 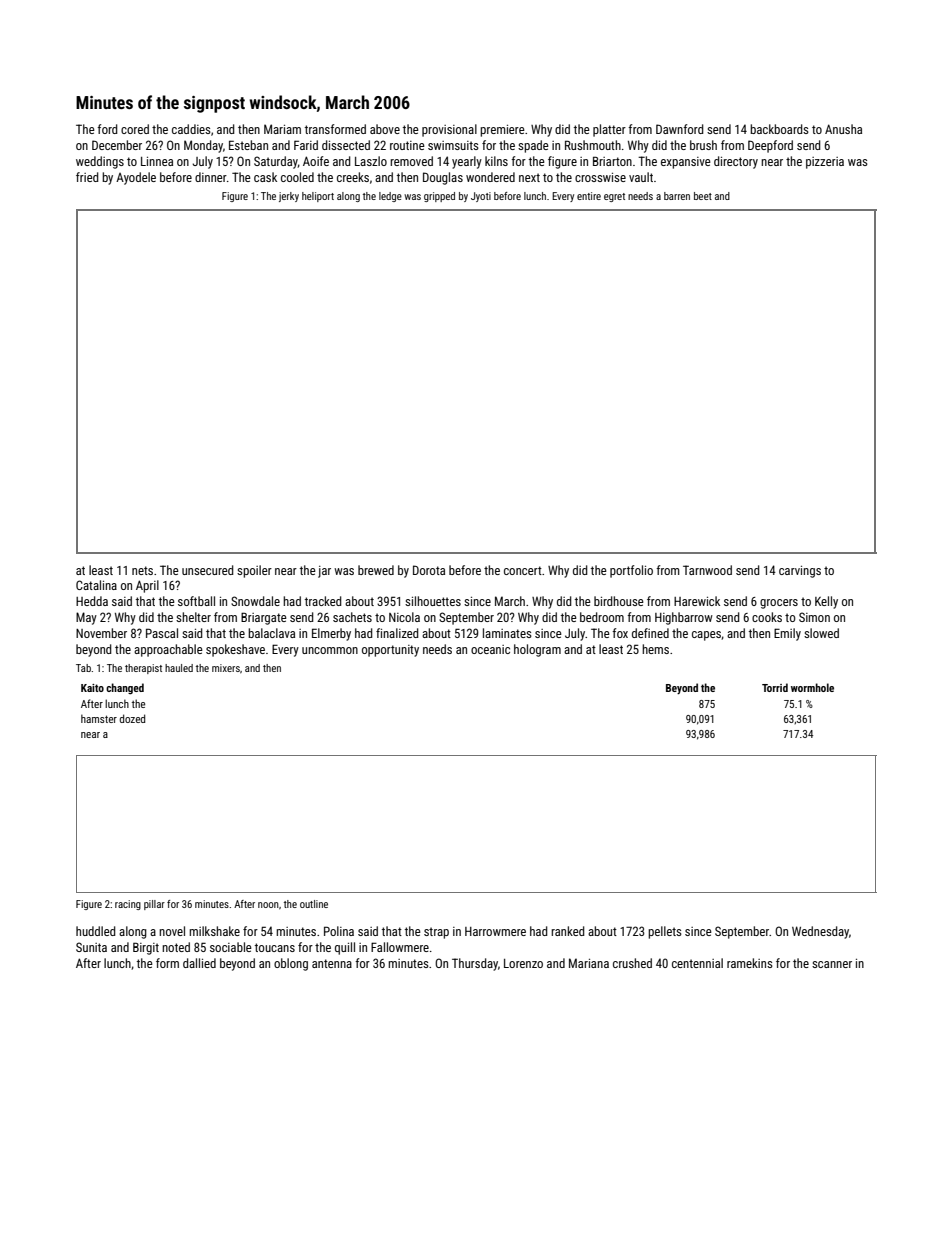 What do you see at coordinates (268, 905) in the screenshot?
I see `noon` at bounding box center [268, 905].
